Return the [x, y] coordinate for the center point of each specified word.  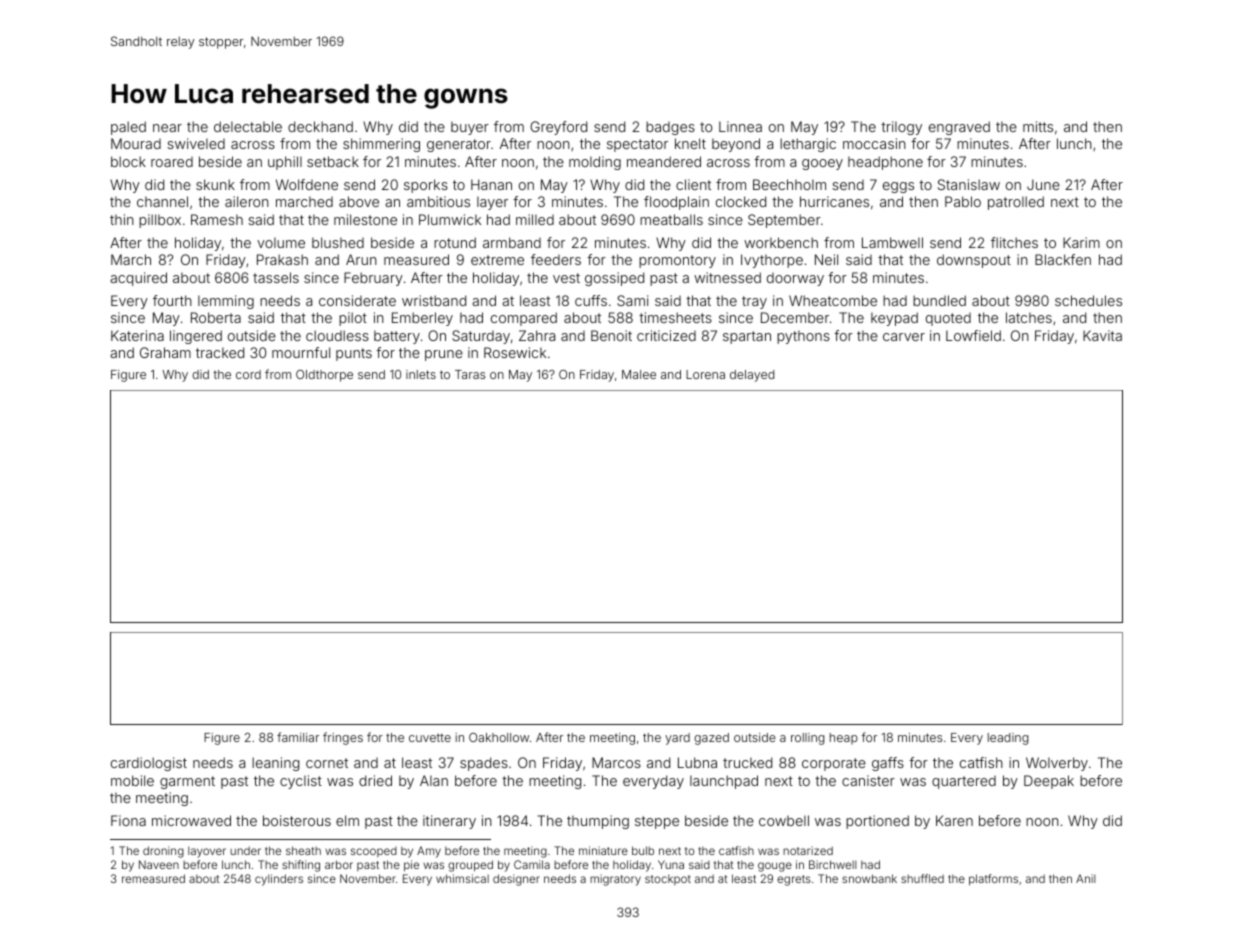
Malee [639, 374]
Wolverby [1057, 764]
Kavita [1102, 335]
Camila [532, 864]
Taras [470, 374]
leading [1008, 739]
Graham [165, 352]
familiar [298, 737]
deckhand [320, 126]
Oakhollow [499, 737]
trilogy [901, 128]
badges [670, 128]
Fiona [128, 820]
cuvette [430, 737]
